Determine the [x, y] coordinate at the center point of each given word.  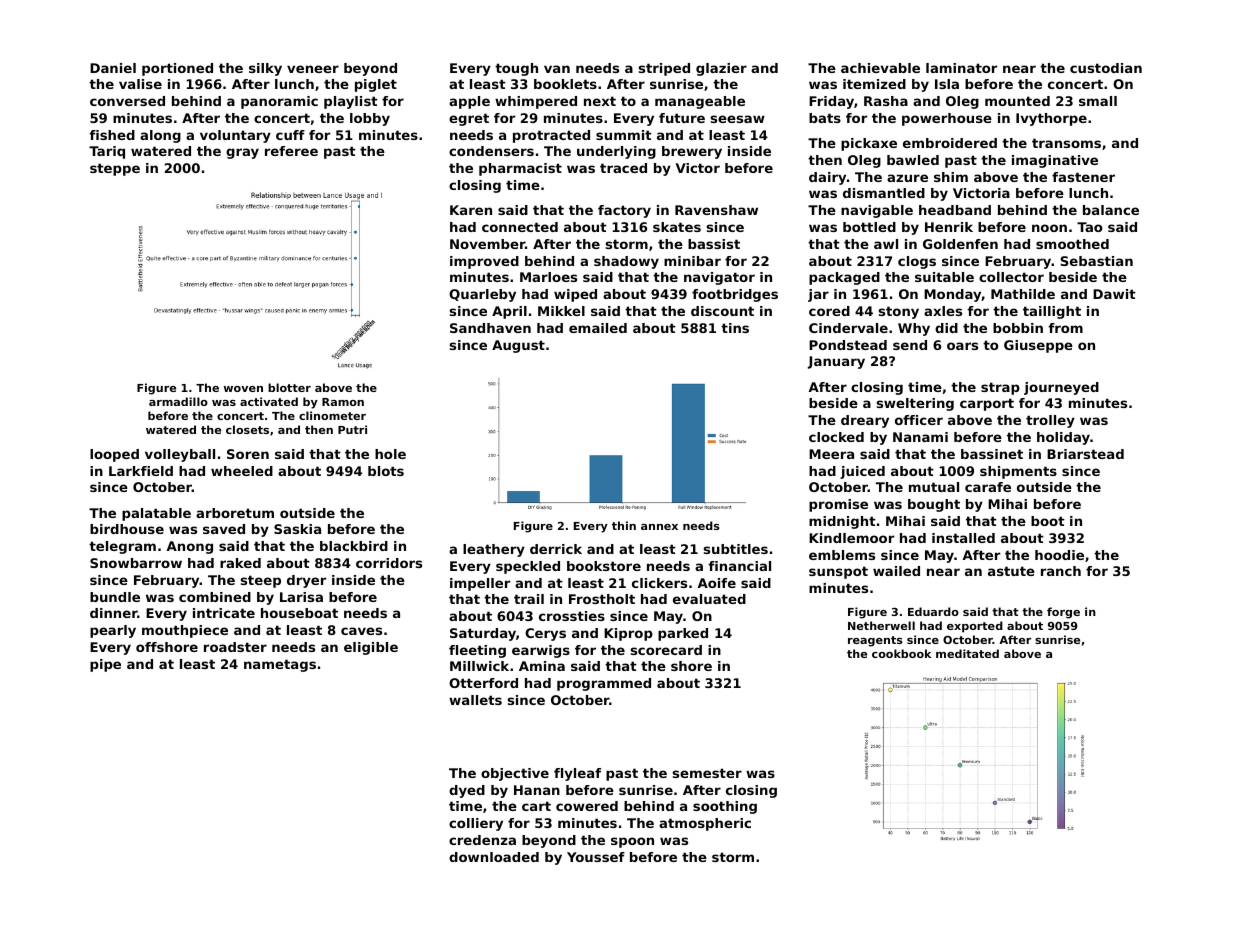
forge [1063, 613]
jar [818, 295]
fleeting [477, 651]
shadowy [626, 262]
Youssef [596, 857]
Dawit [1114, 294]
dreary [865, 421]
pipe [105, 665]
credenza [482, 840]
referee [291, 151]
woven [243, 389]
